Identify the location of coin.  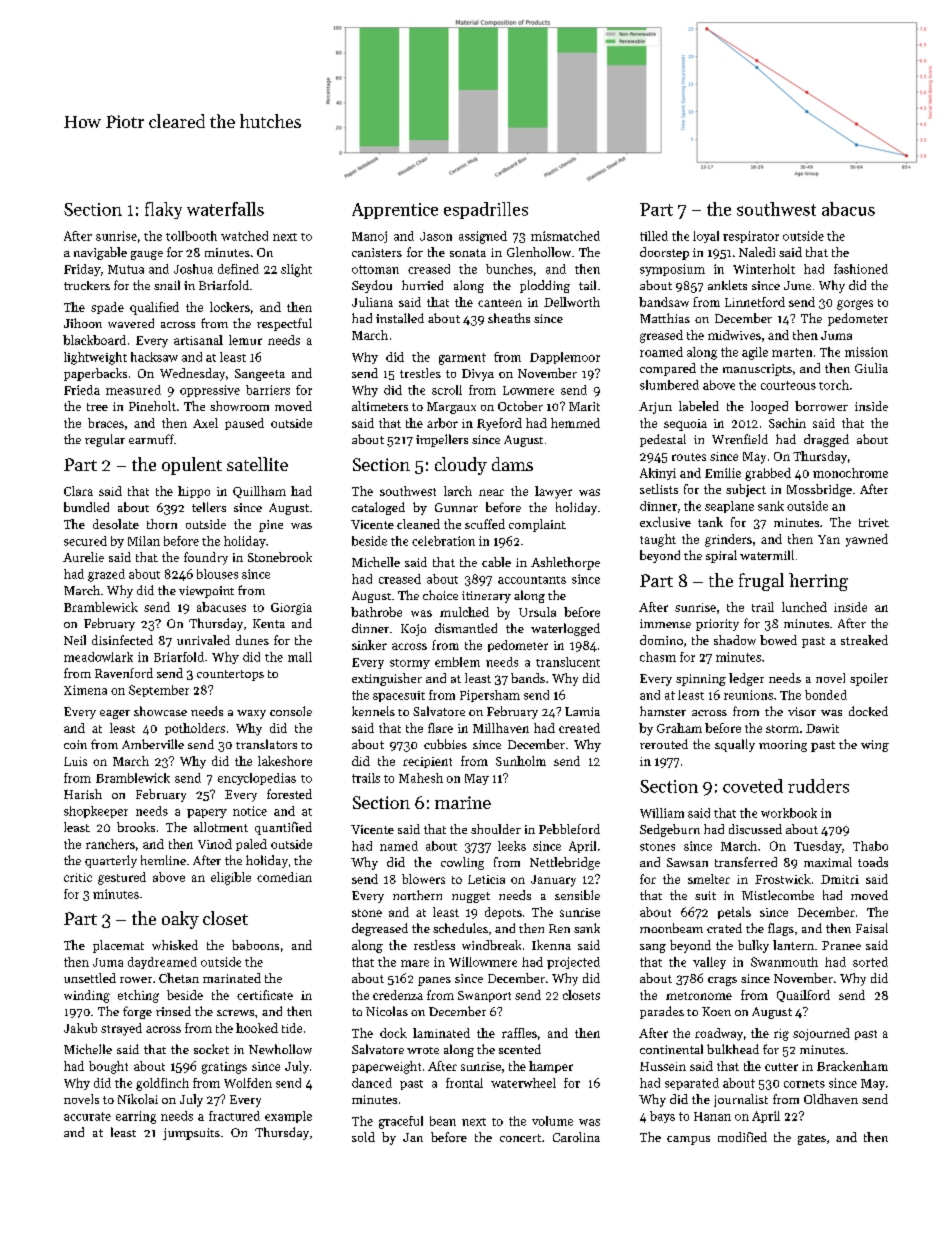
(75, 744).
